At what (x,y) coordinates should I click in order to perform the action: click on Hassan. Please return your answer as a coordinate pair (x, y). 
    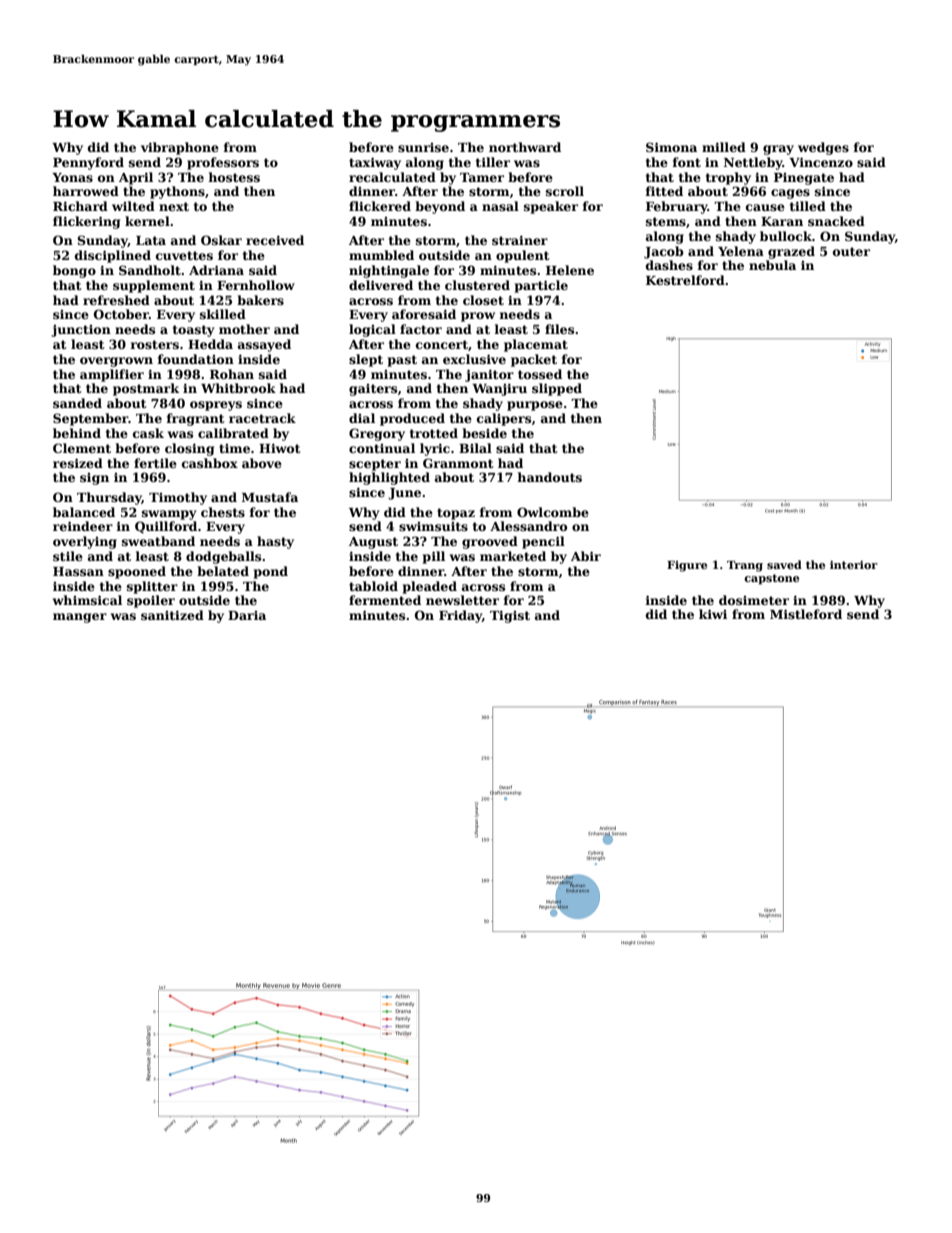
    Looking at the image, I should click on (78, 571).
